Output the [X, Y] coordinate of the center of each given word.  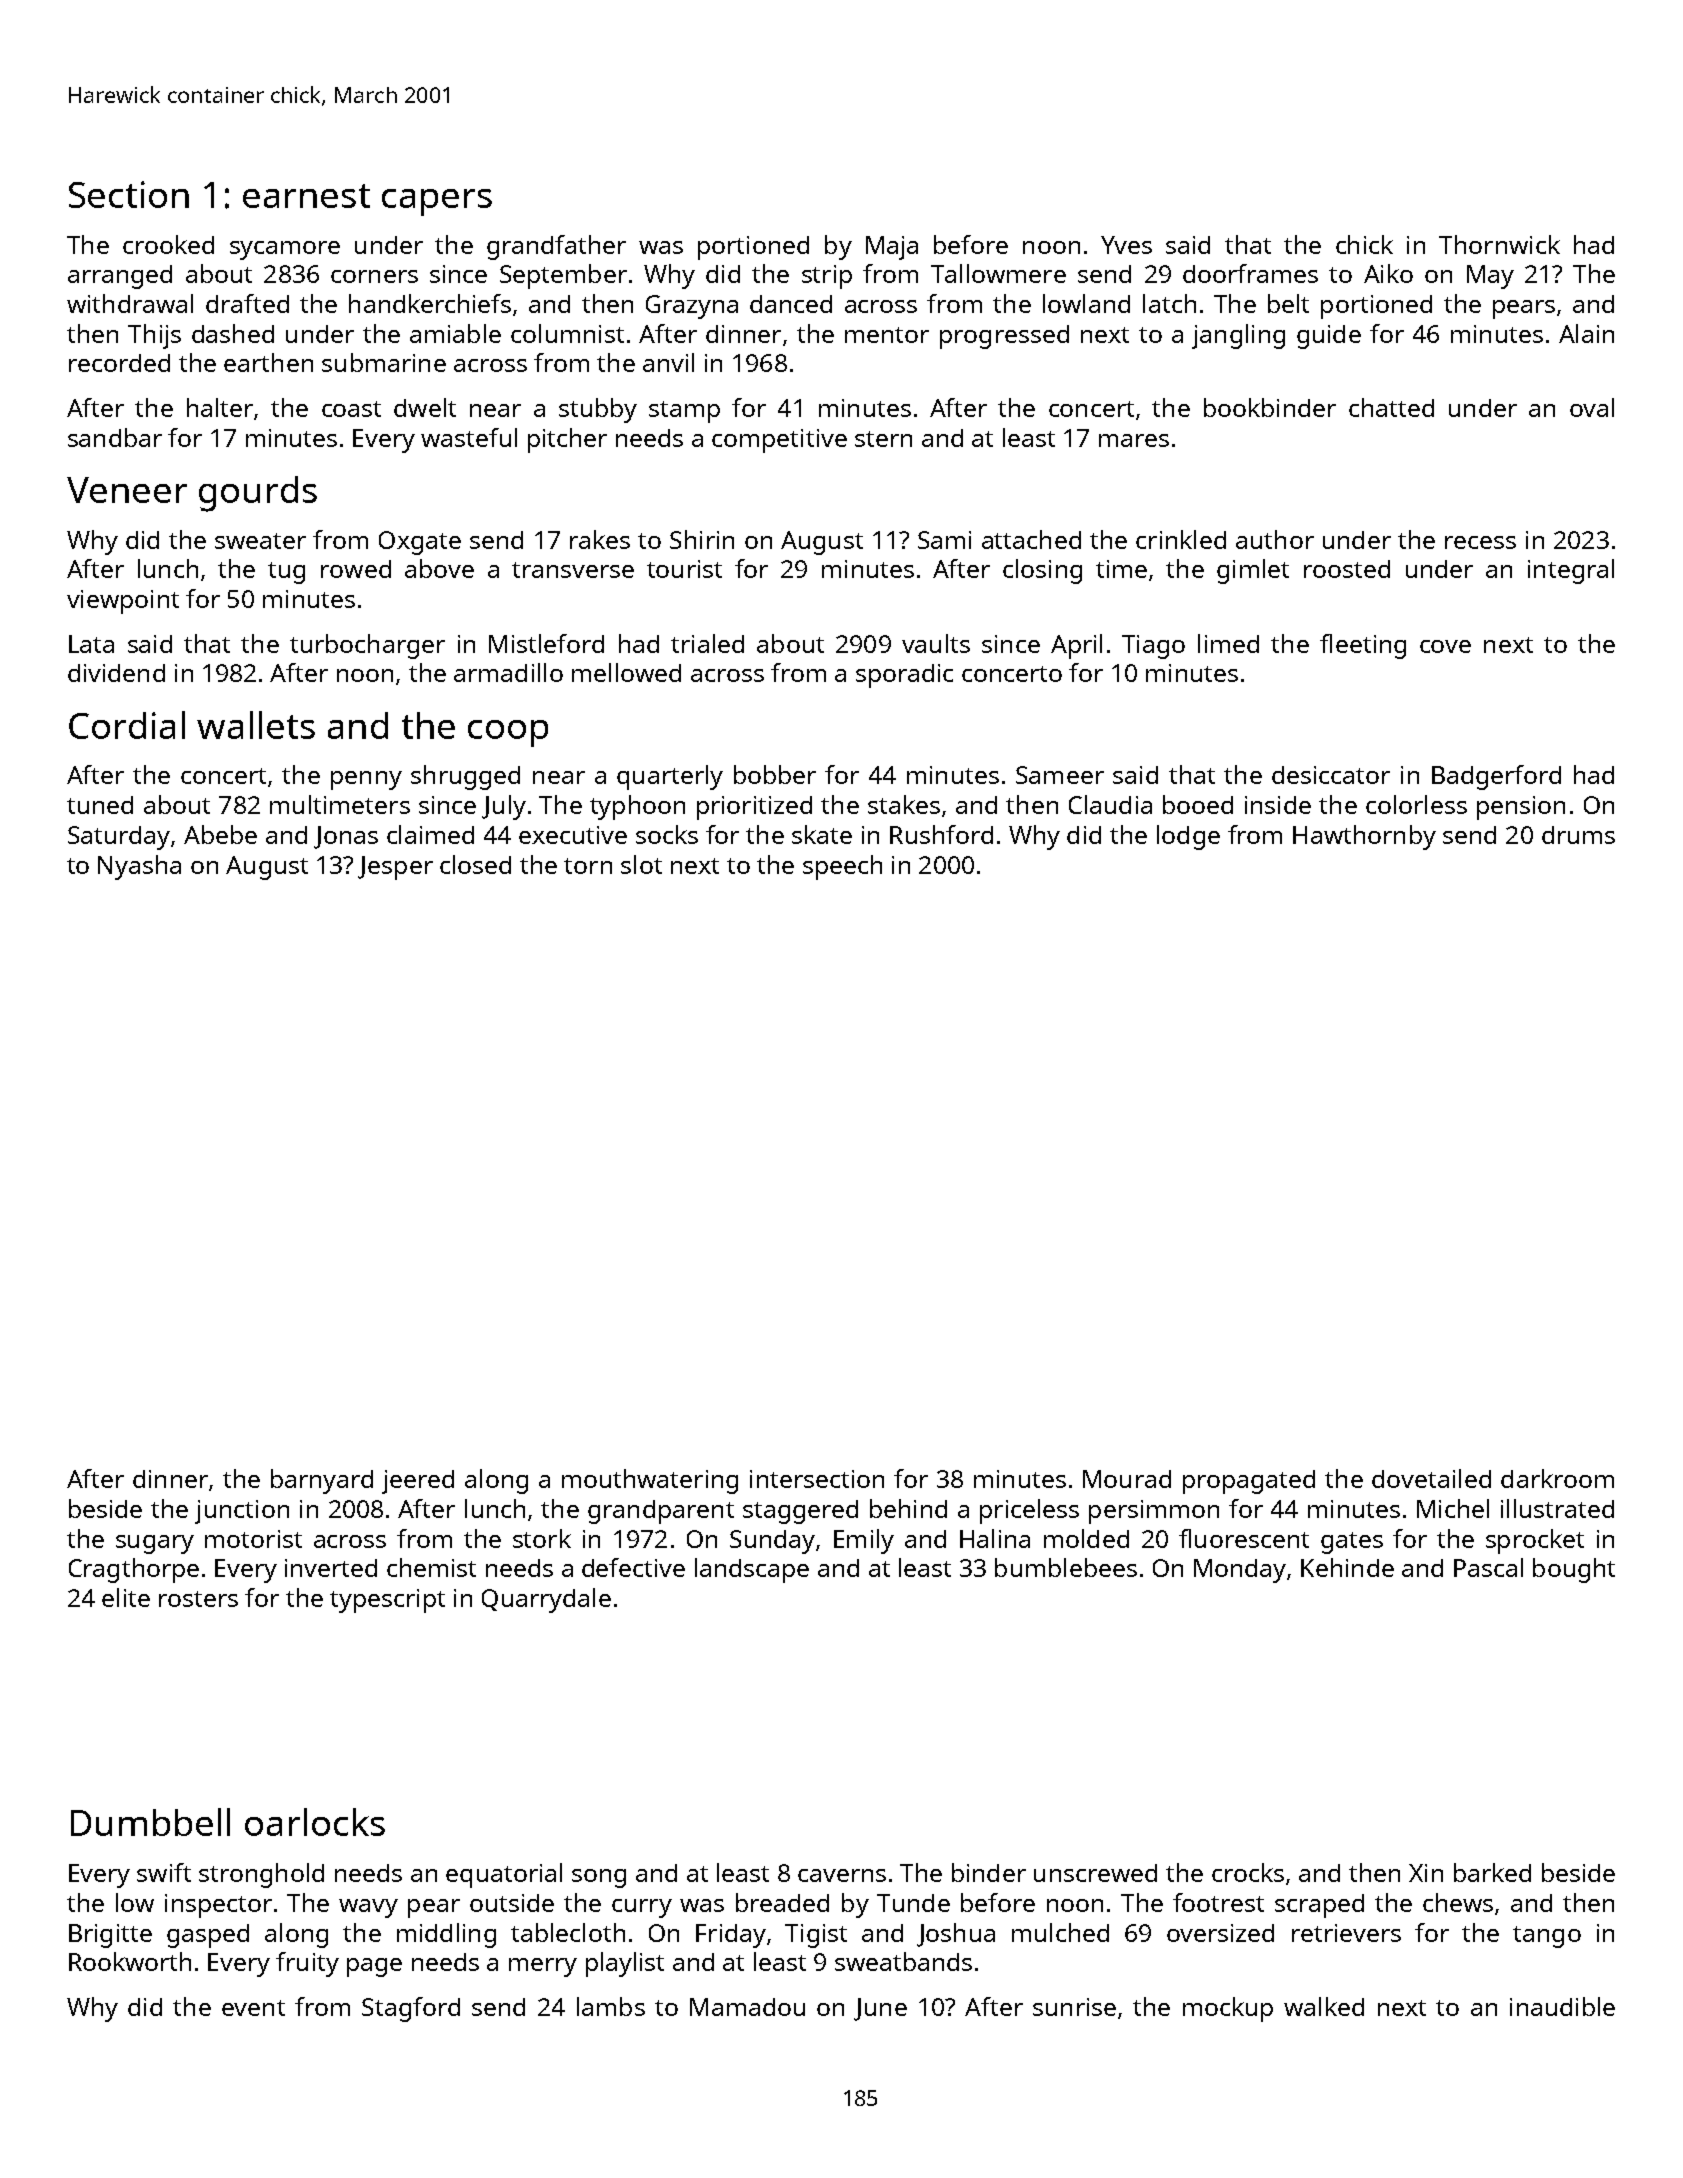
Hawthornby [1364, 837]
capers [437, 202]
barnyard [322, 1481]
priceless [1029, 1511]
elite [126, 1597]
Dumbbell [150, 1822]
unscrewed [1095, 1873]
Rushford [941, 834]
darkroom [1557, 1478]
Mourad [1127, 1479]
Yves [1126, 245]
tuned [100, 805]
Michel [1453, 1508]
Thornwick [1499, 244]
